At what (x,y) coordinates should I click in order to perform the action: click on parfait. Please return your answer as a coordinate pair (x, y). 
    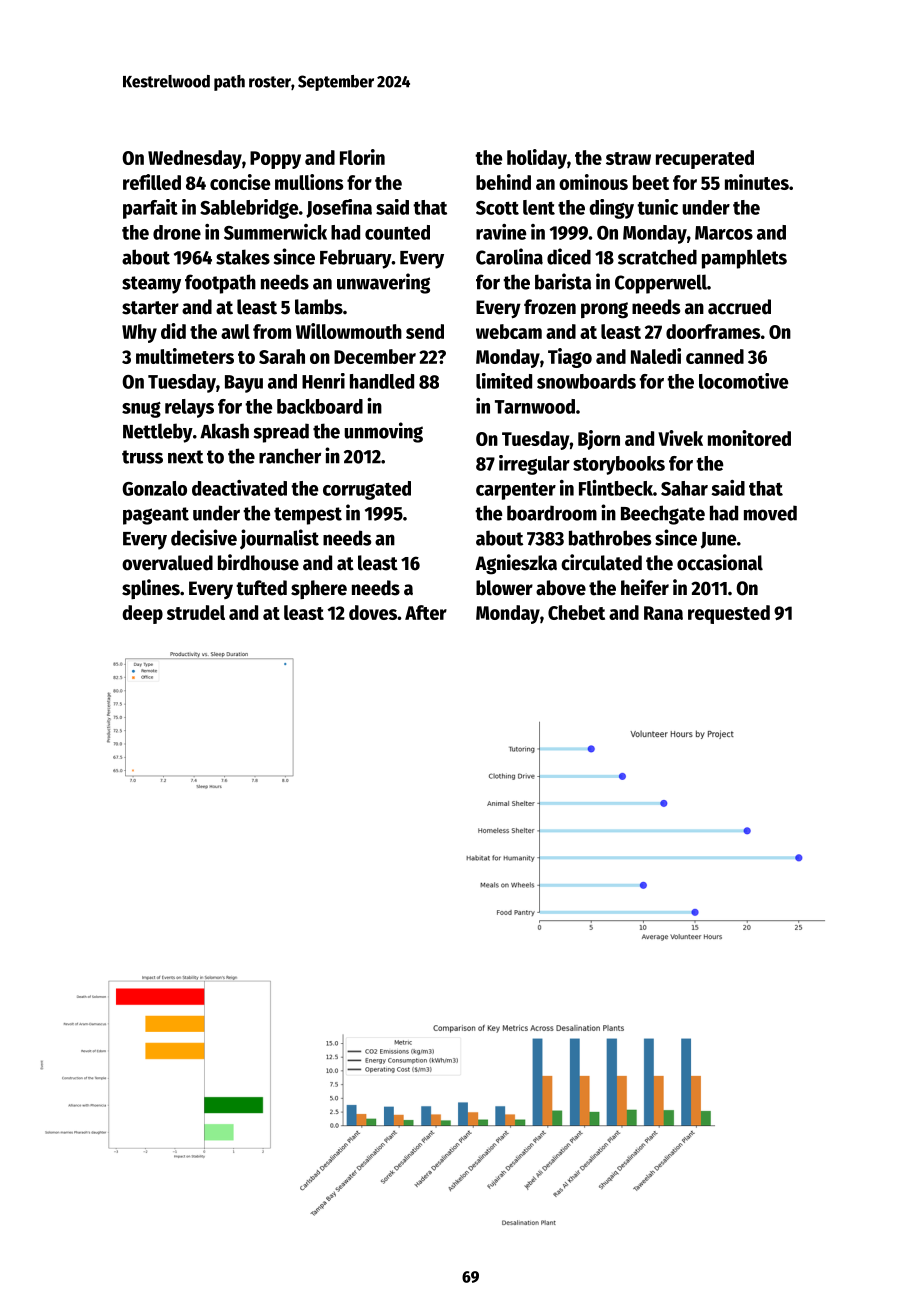
    Looking at the image, I should click on (150, 209).
